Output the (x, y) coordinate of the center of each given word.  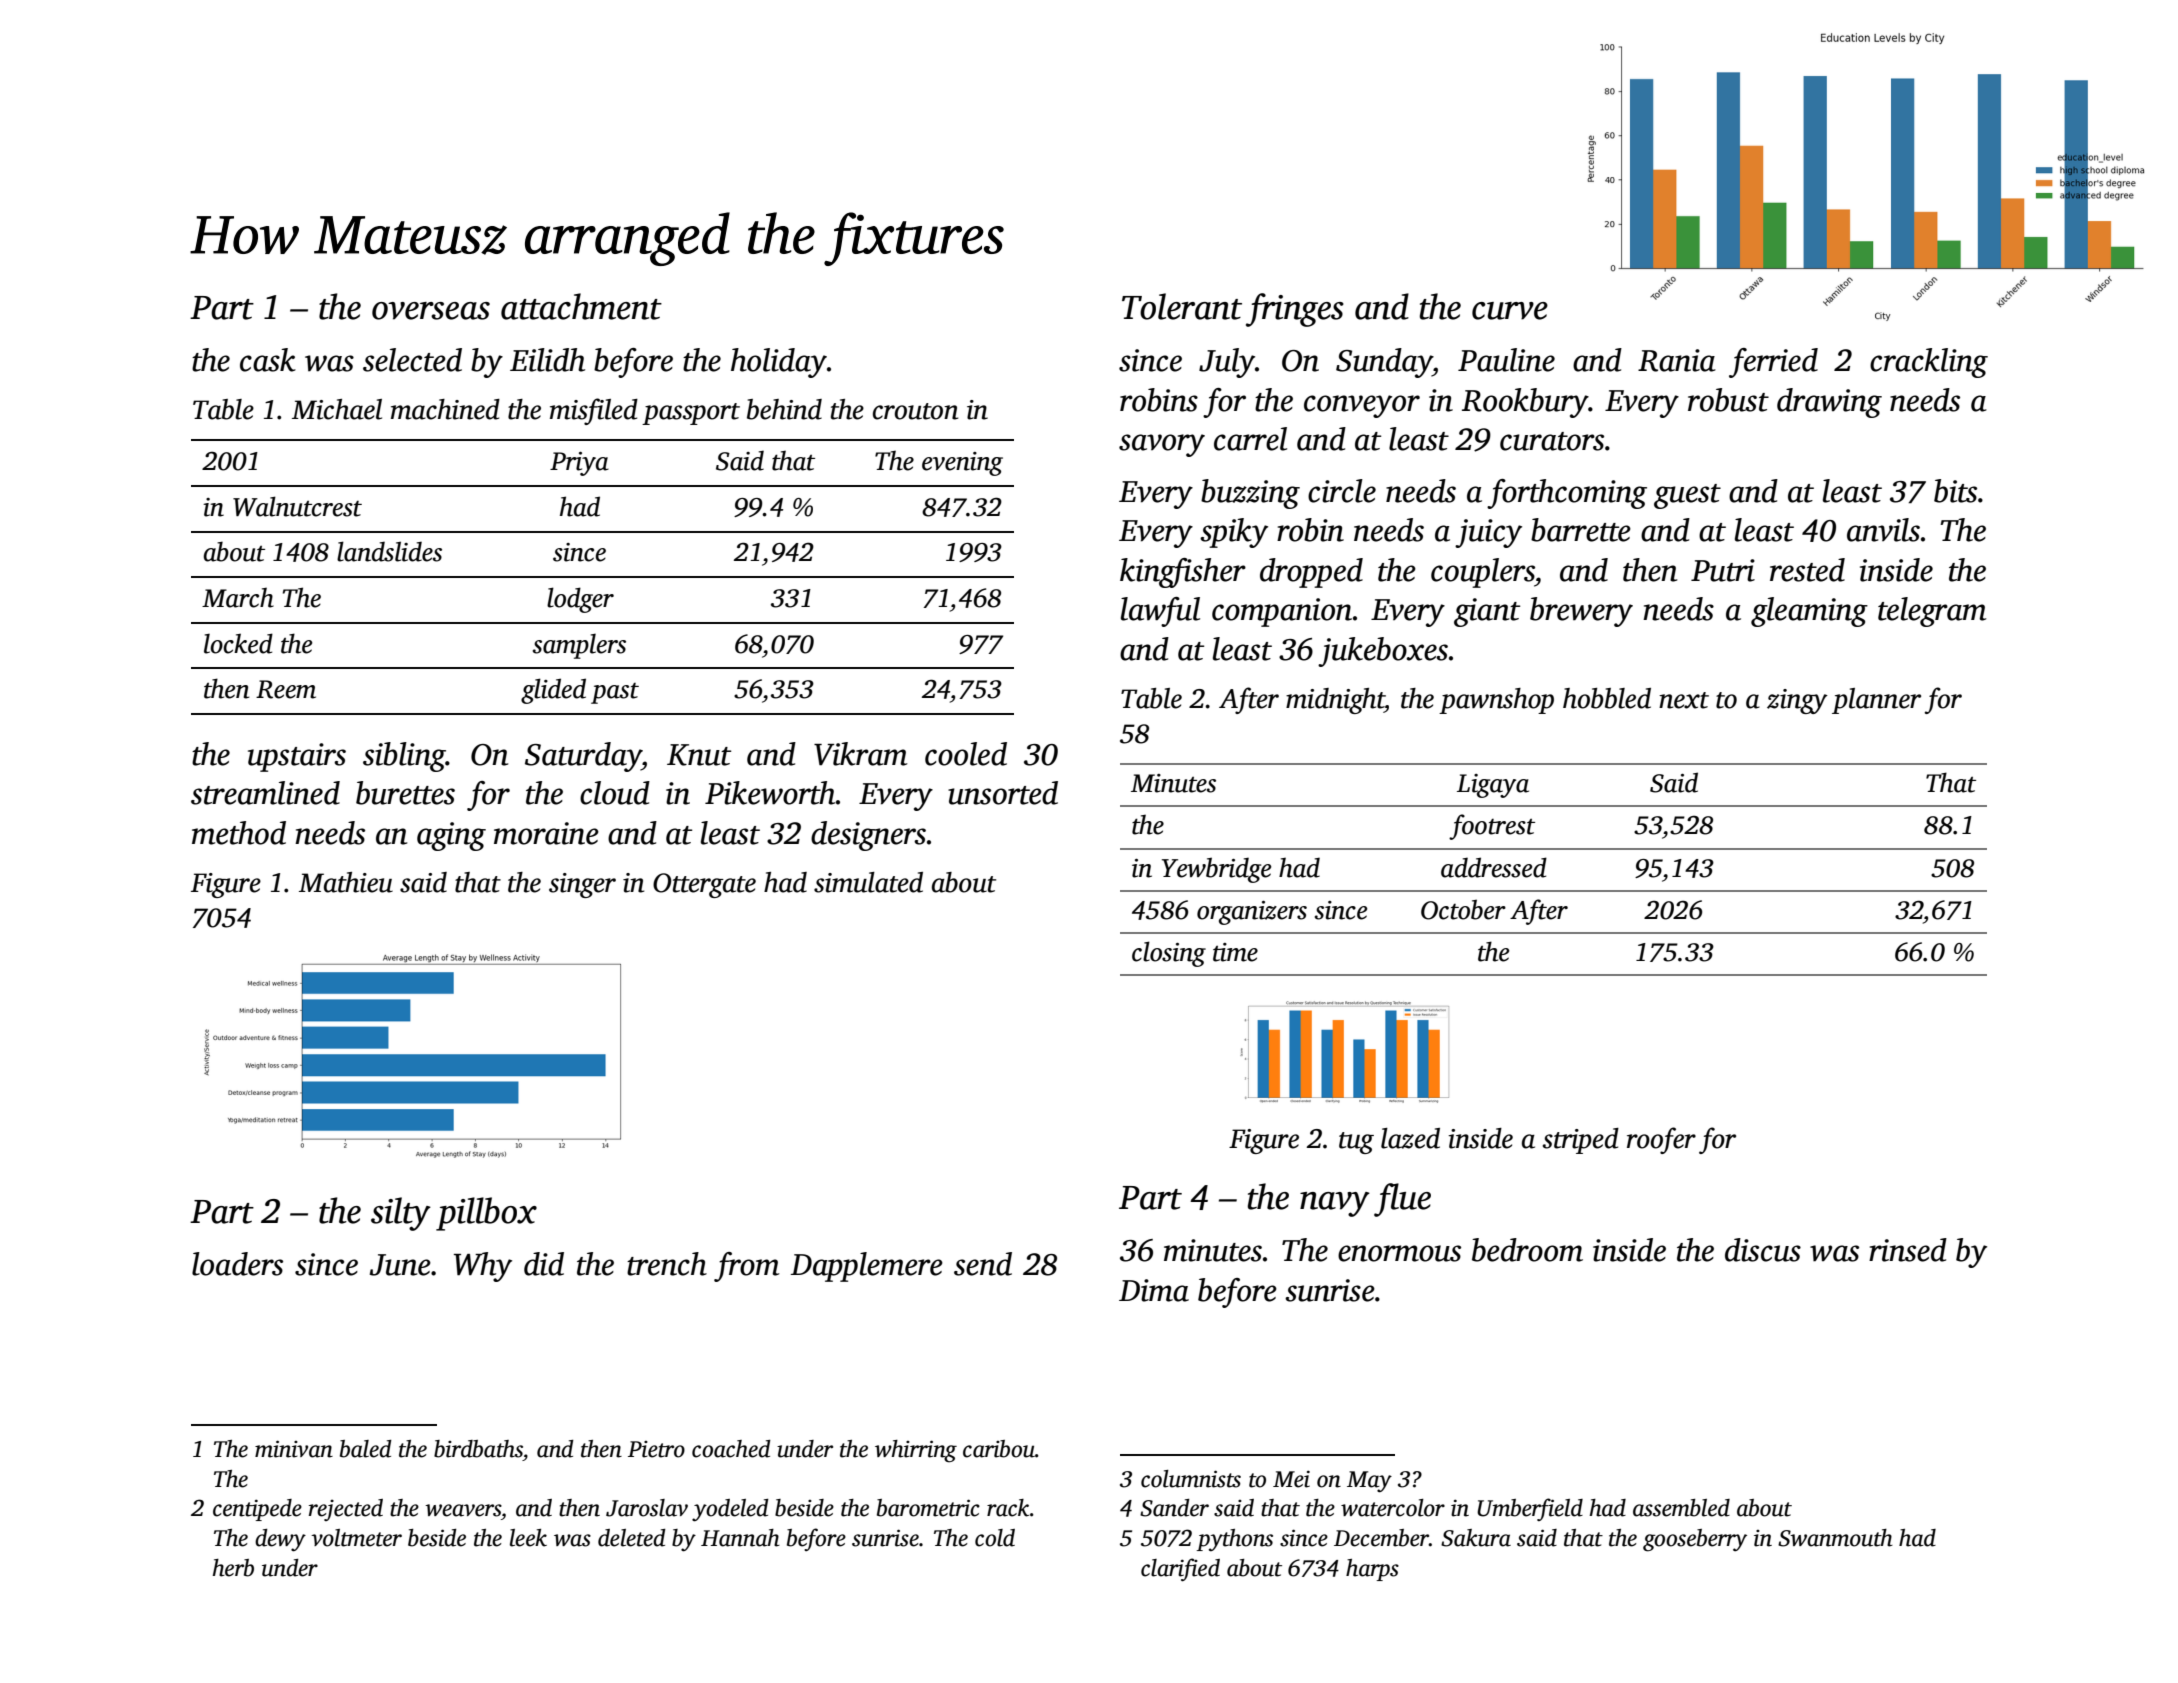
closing (1169, 954)
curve (1510, 311)
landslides (389, 551)
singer (582, 885)
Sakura (1476, 1538)
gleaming (1809, 612)
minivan (294, 1449)
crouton (915, 411)
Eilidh (547, 360)
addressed (1494, 867)
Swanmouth (1835, 1538)
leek (528, 1538)
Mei (1291, 1479)
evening (962, 464)
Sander (1174, 1508)
